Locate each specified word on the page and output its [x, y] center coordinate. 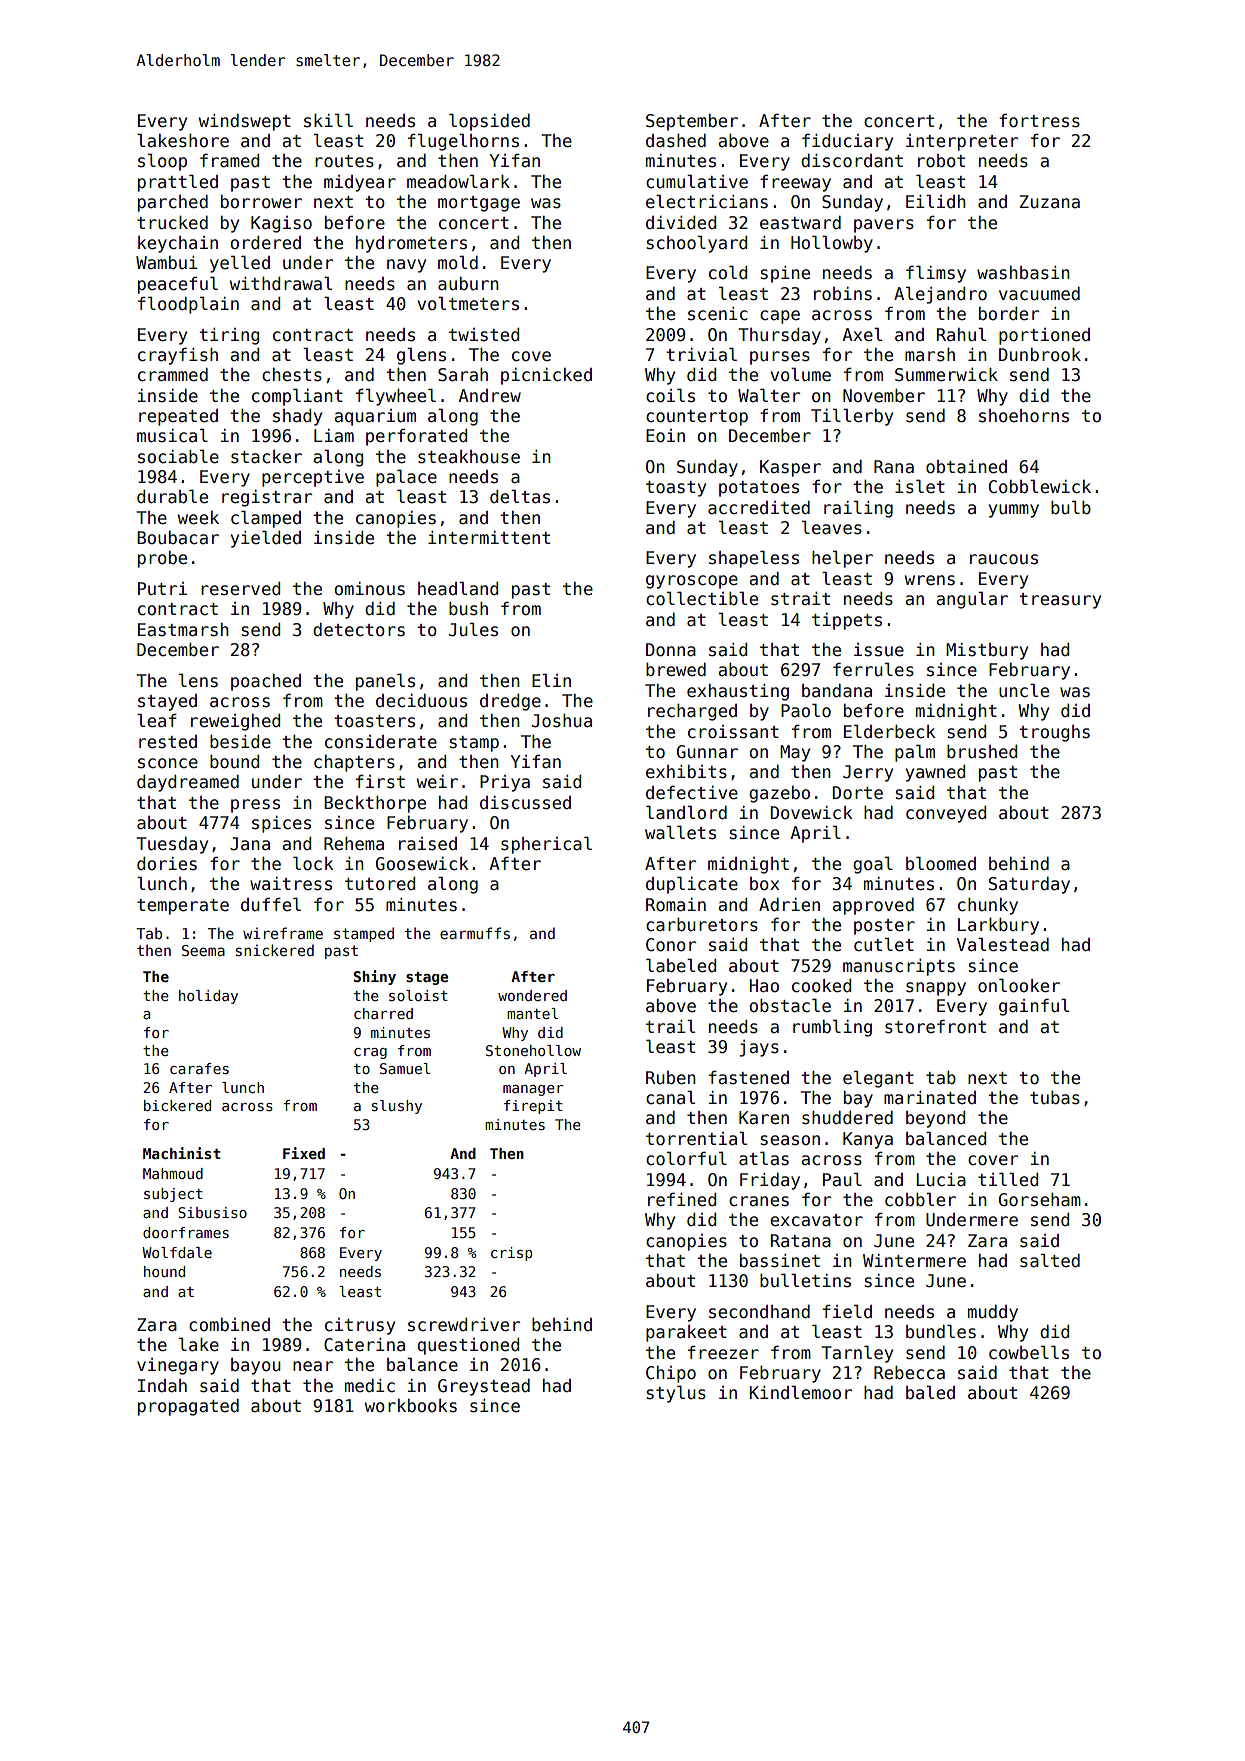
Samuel [405, 1068]
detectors [359, 630]
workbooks [411, 1406]
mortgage [479, 204]
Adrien [789, 905]
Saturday [1029, 885]
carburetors [702, 925]
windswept [245, 122]
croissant [733, 732]
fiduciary [847, 142]
